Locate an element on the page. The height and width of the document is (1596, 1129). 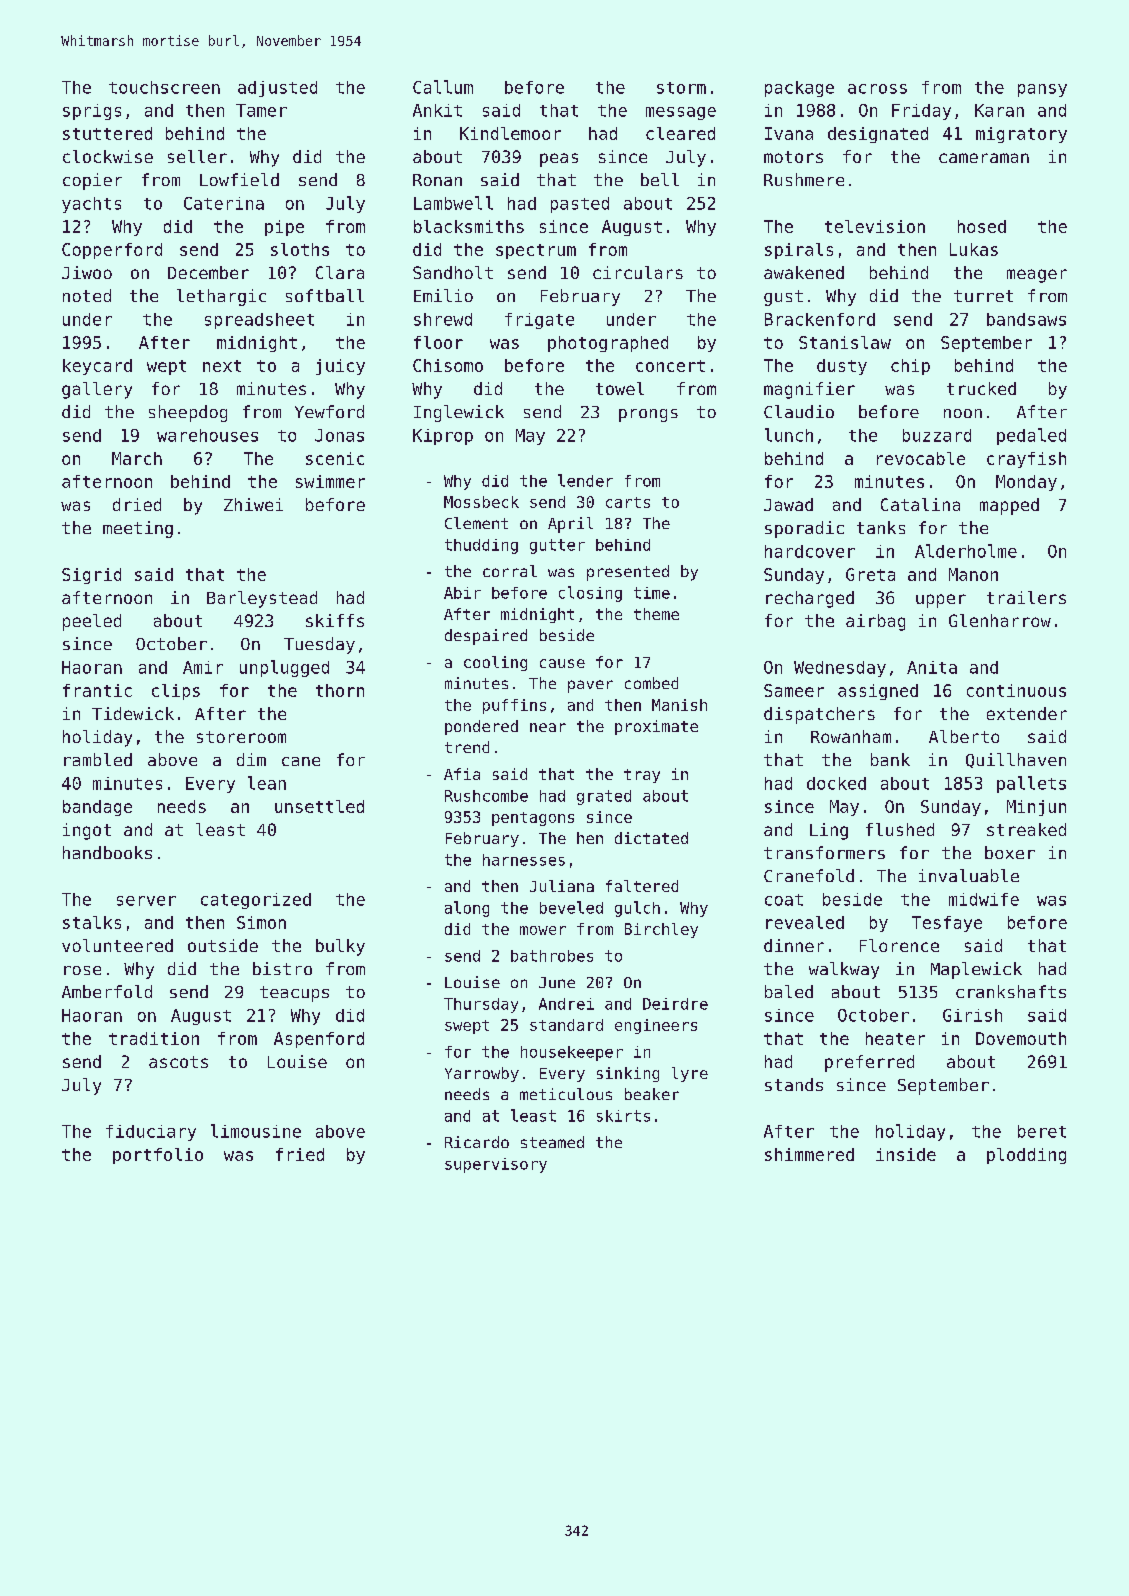
Callum is located at coordinates (443, 87).
